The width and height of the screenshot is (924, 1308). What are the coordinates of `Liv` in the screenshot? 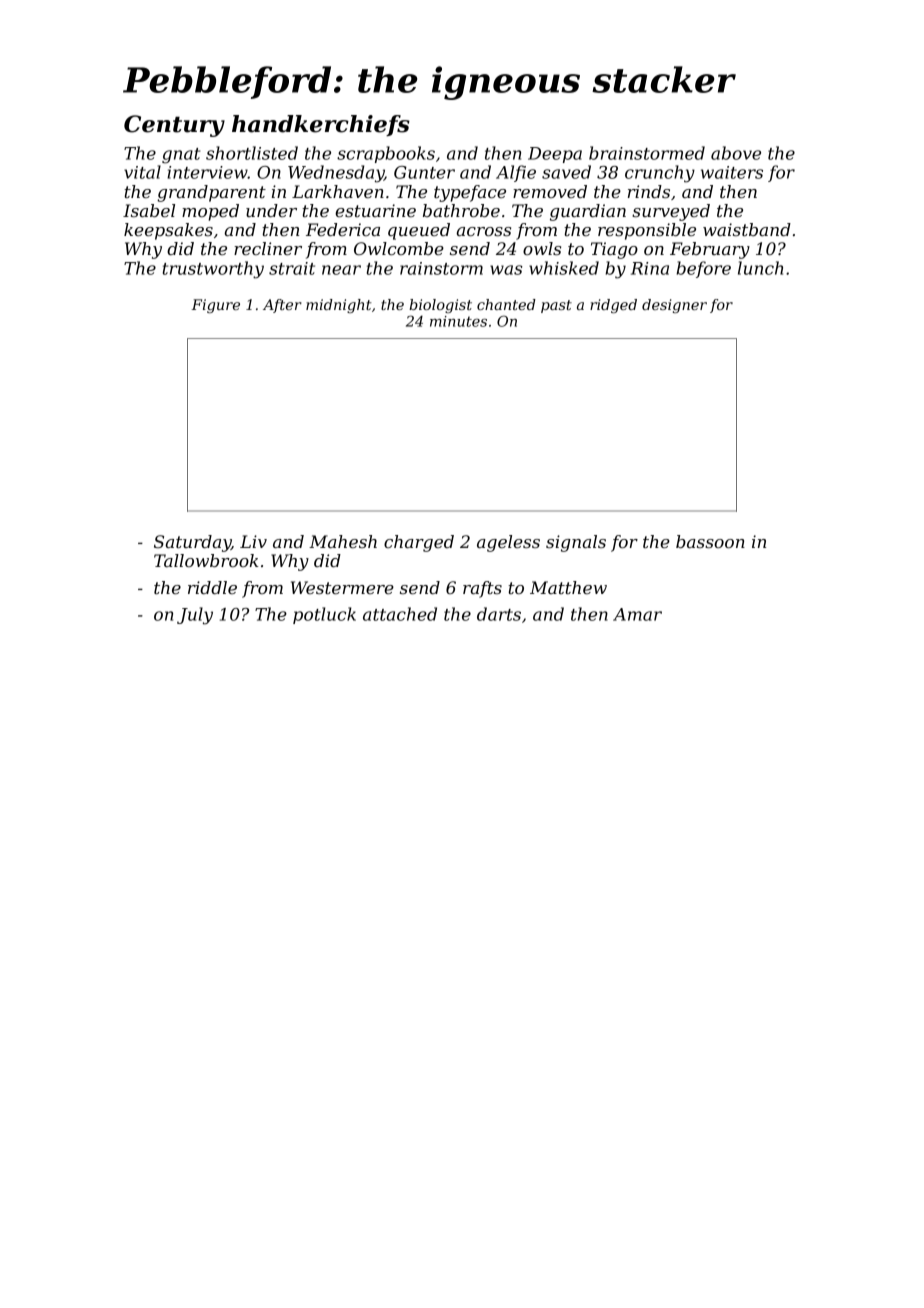 It's located at (253, 541).
